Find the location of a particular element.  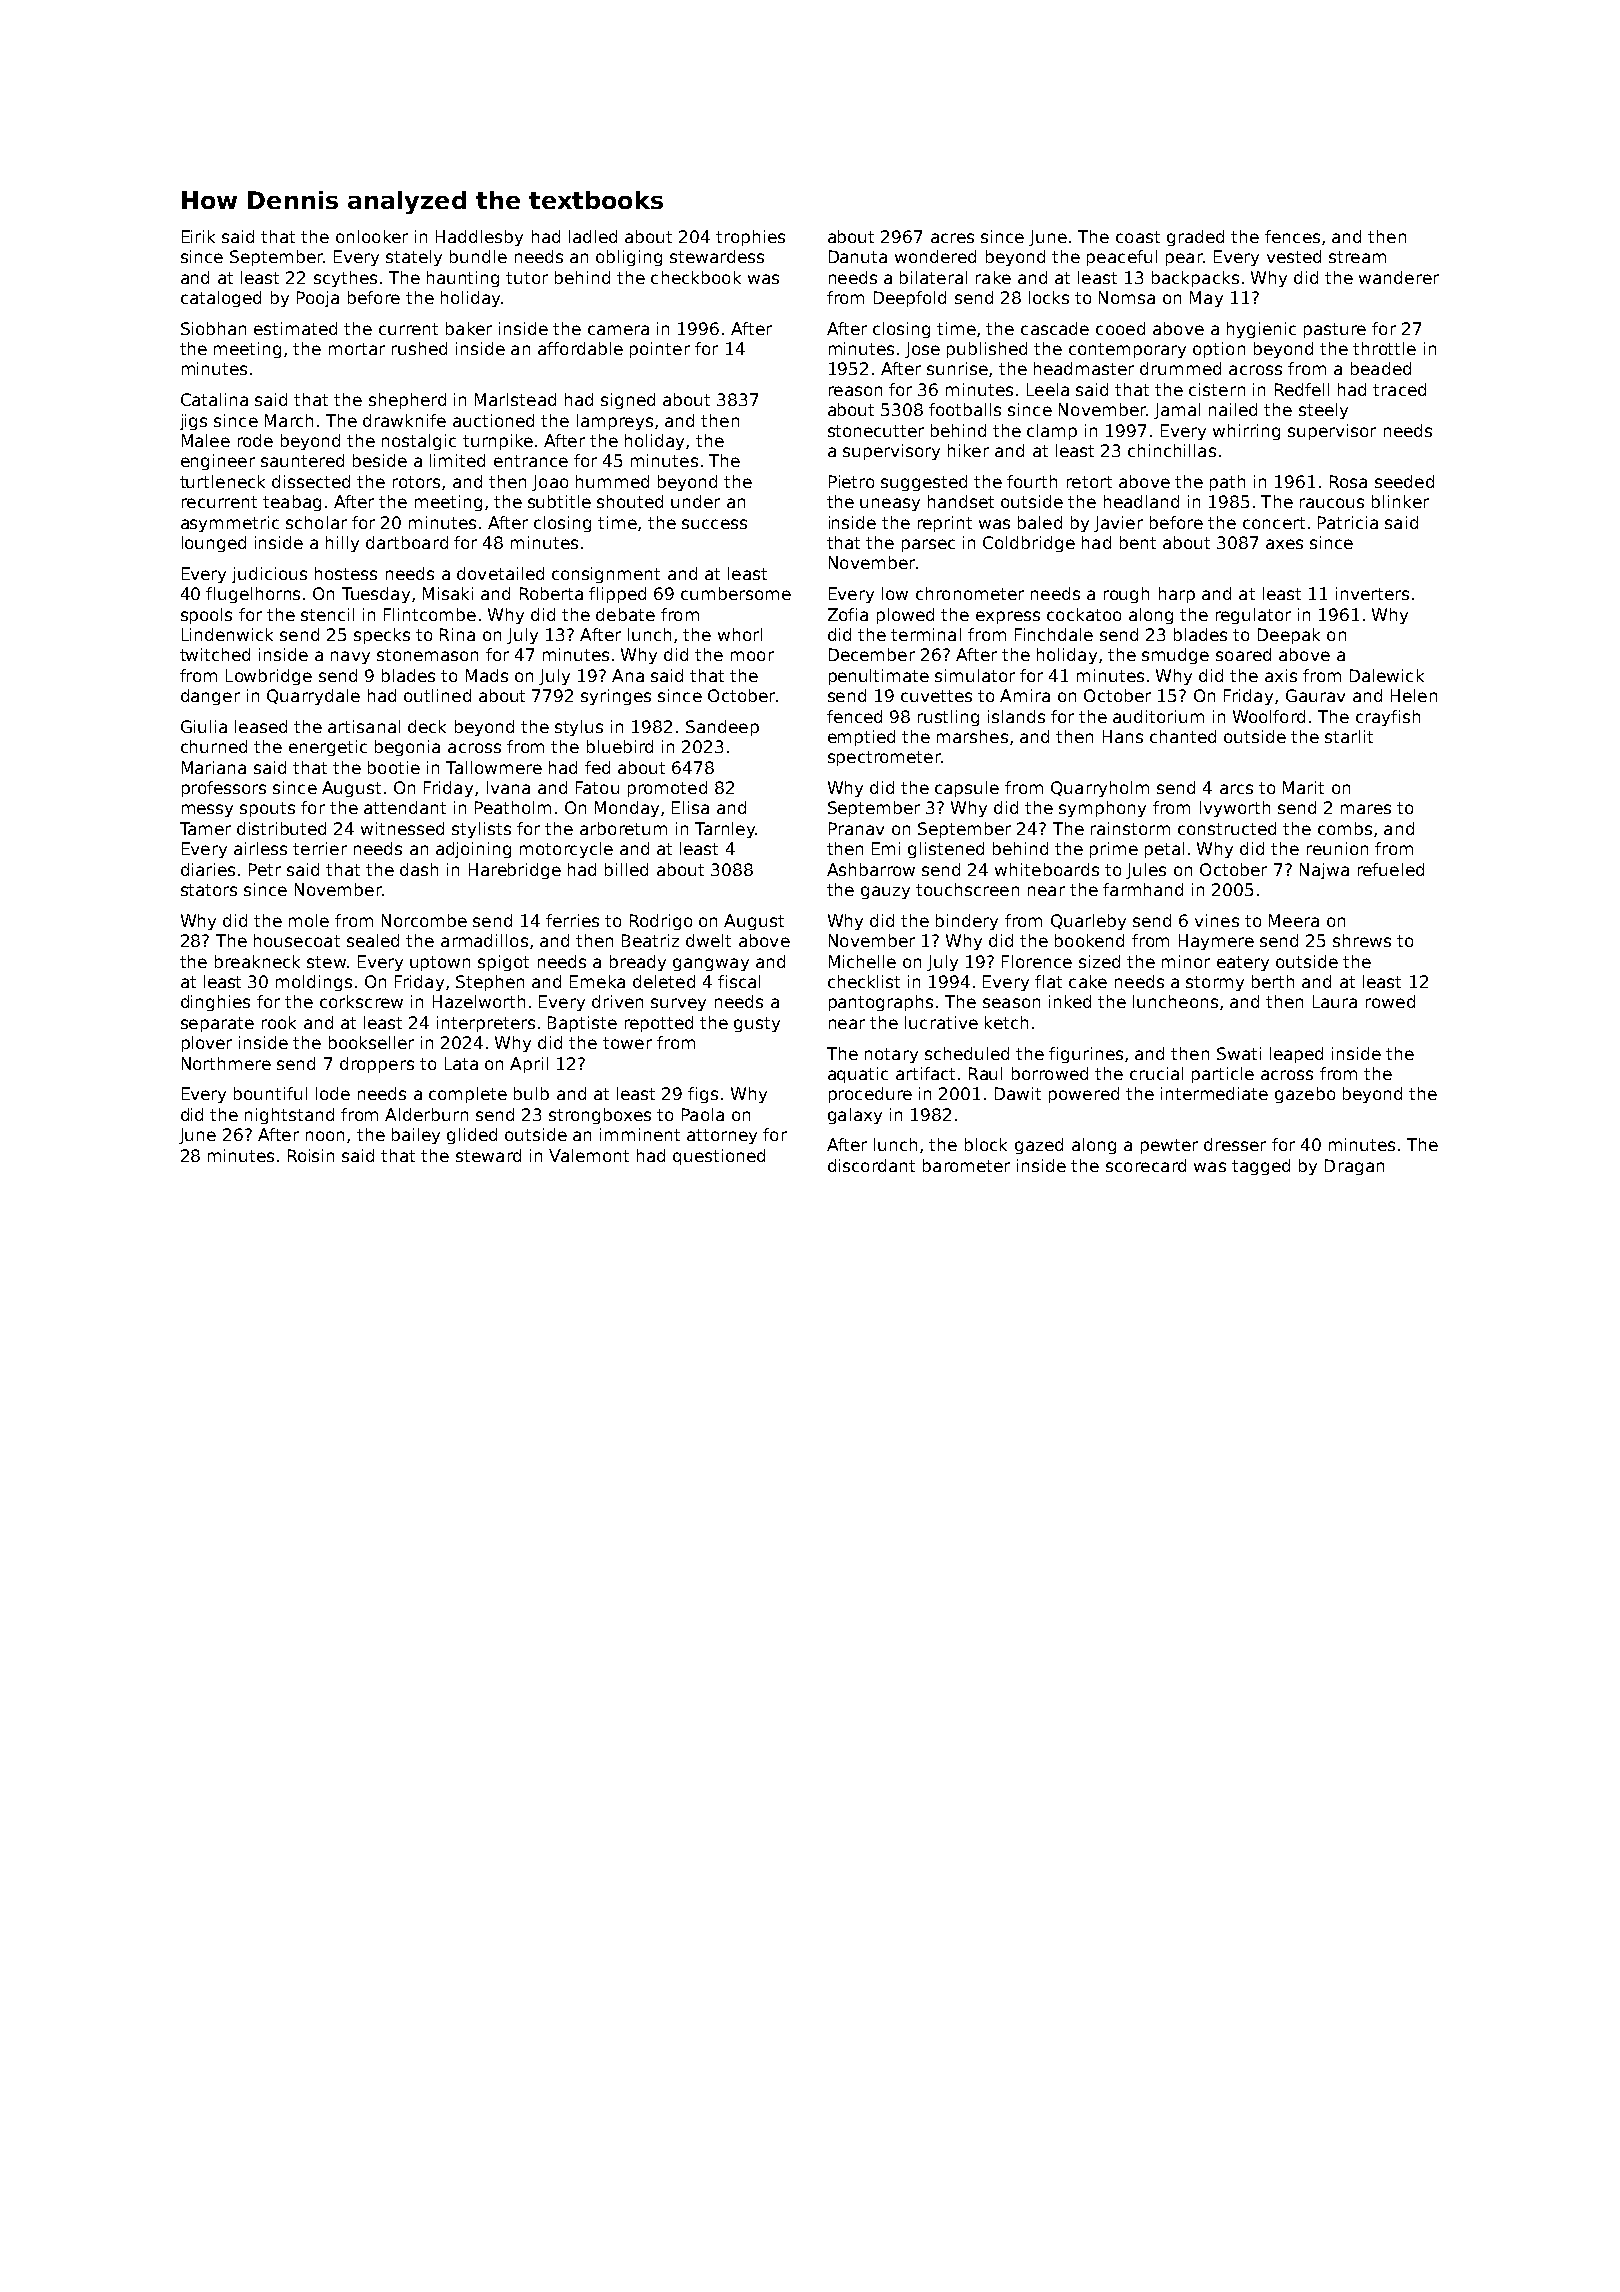

consignment is located at coordinates (606, 575).
